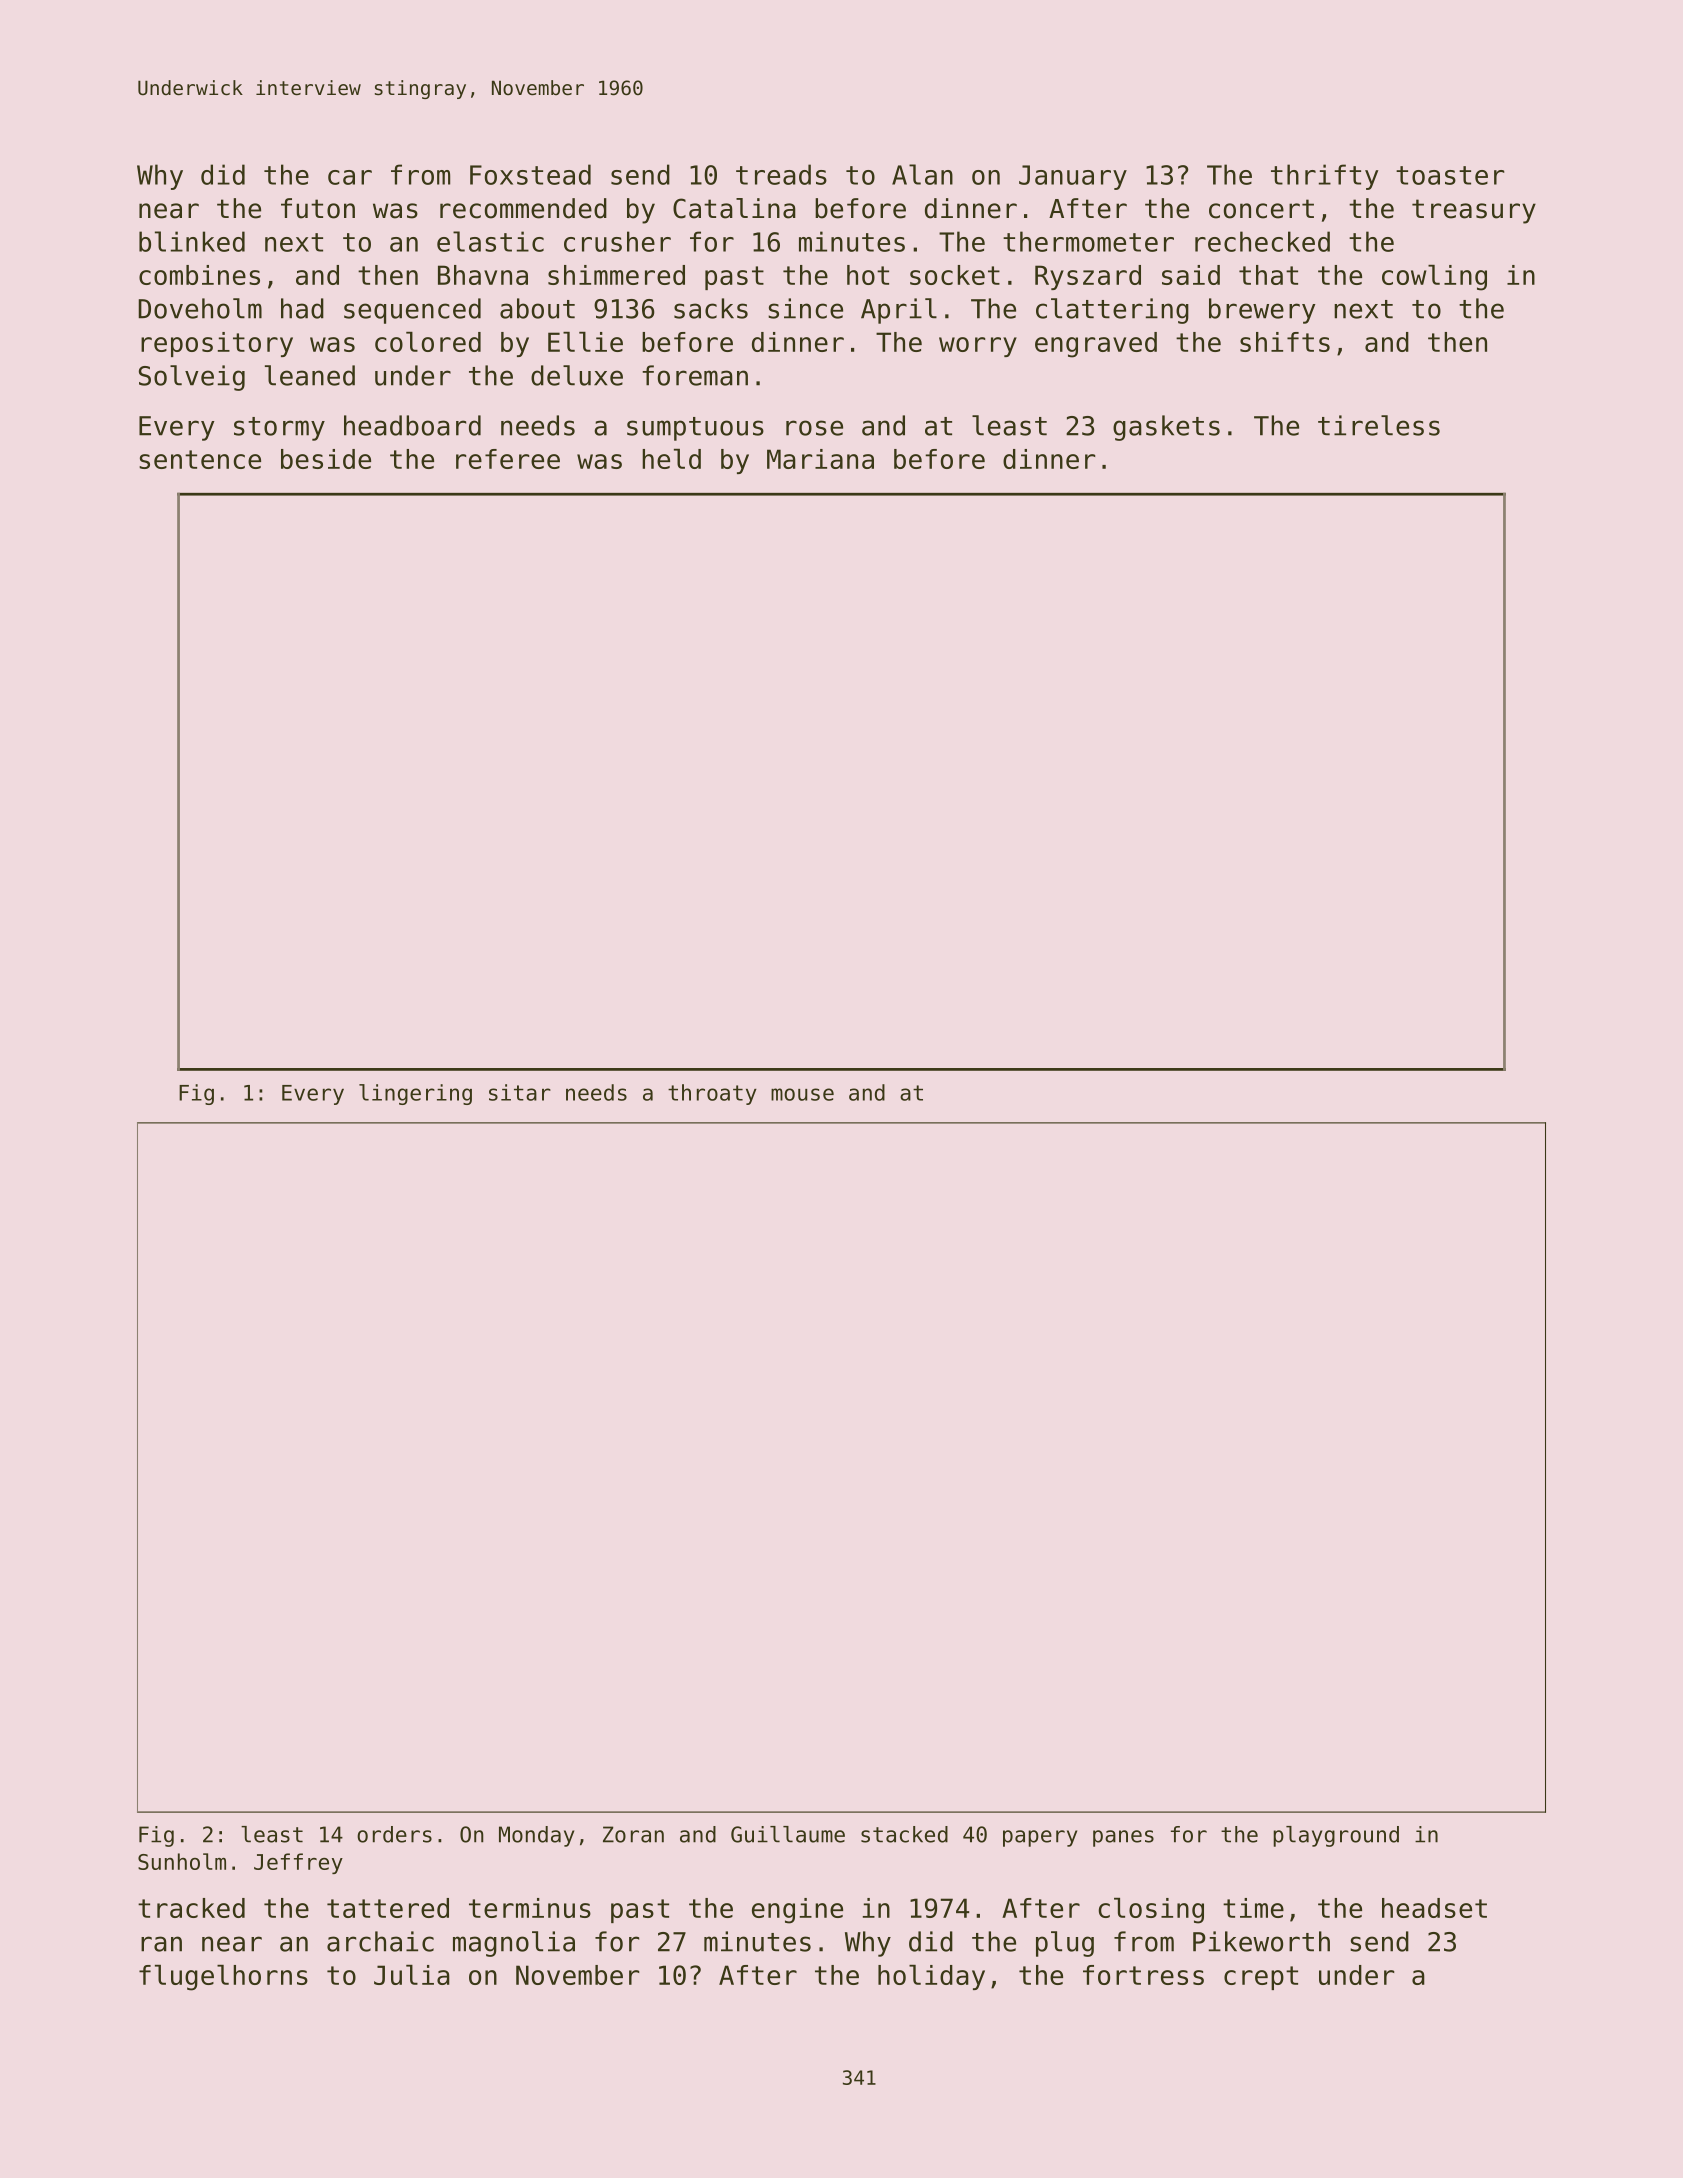  Describe the element at coordinates (1324, 177) in the screenshot. I see `thrifty` at that location.
